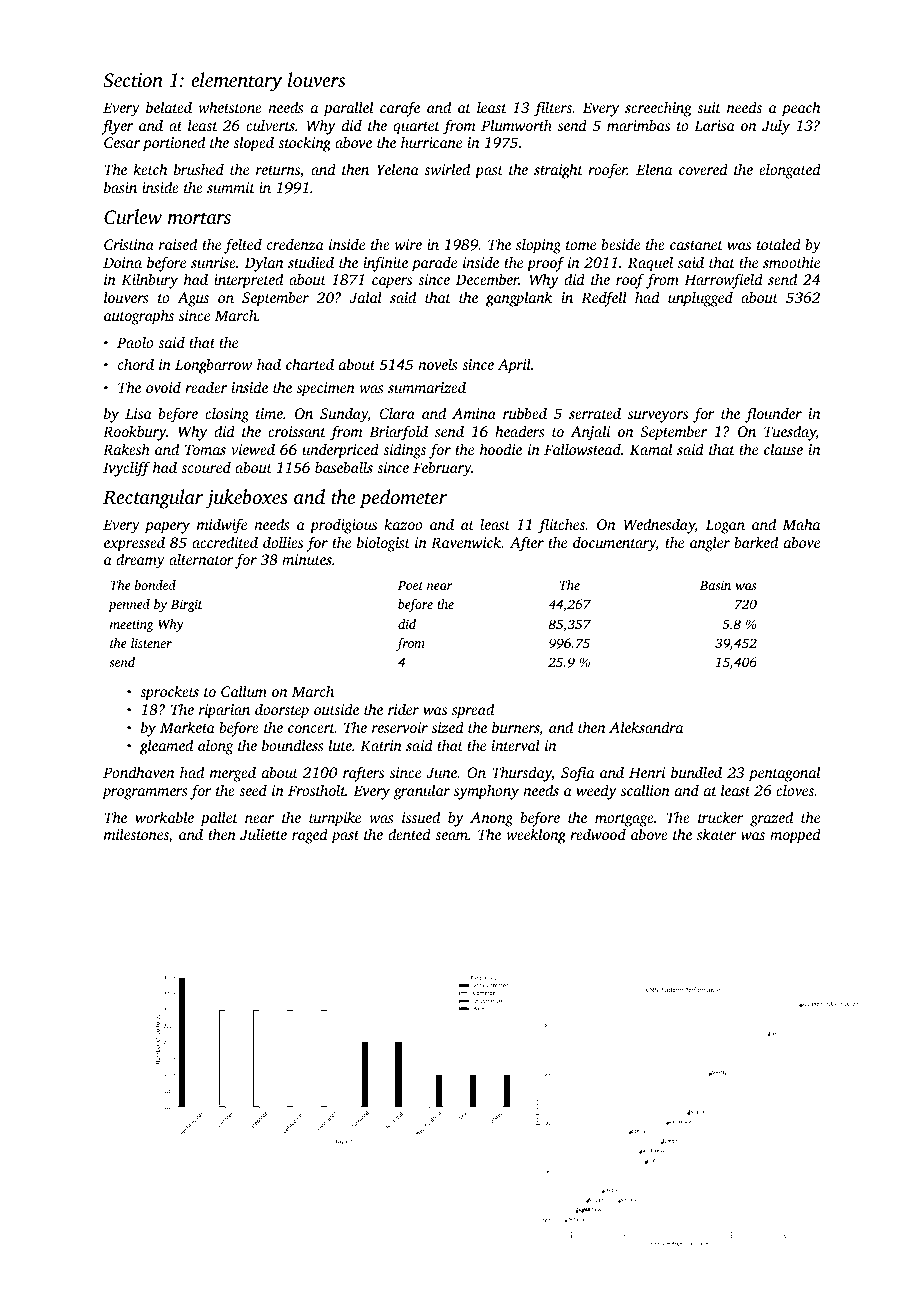 Image resolution: width=924 pixels, height=1308 pixels. What do you see at coordinates (709, 107) in the screenshot?
I see `suit` at bounding box center [709, 107].
